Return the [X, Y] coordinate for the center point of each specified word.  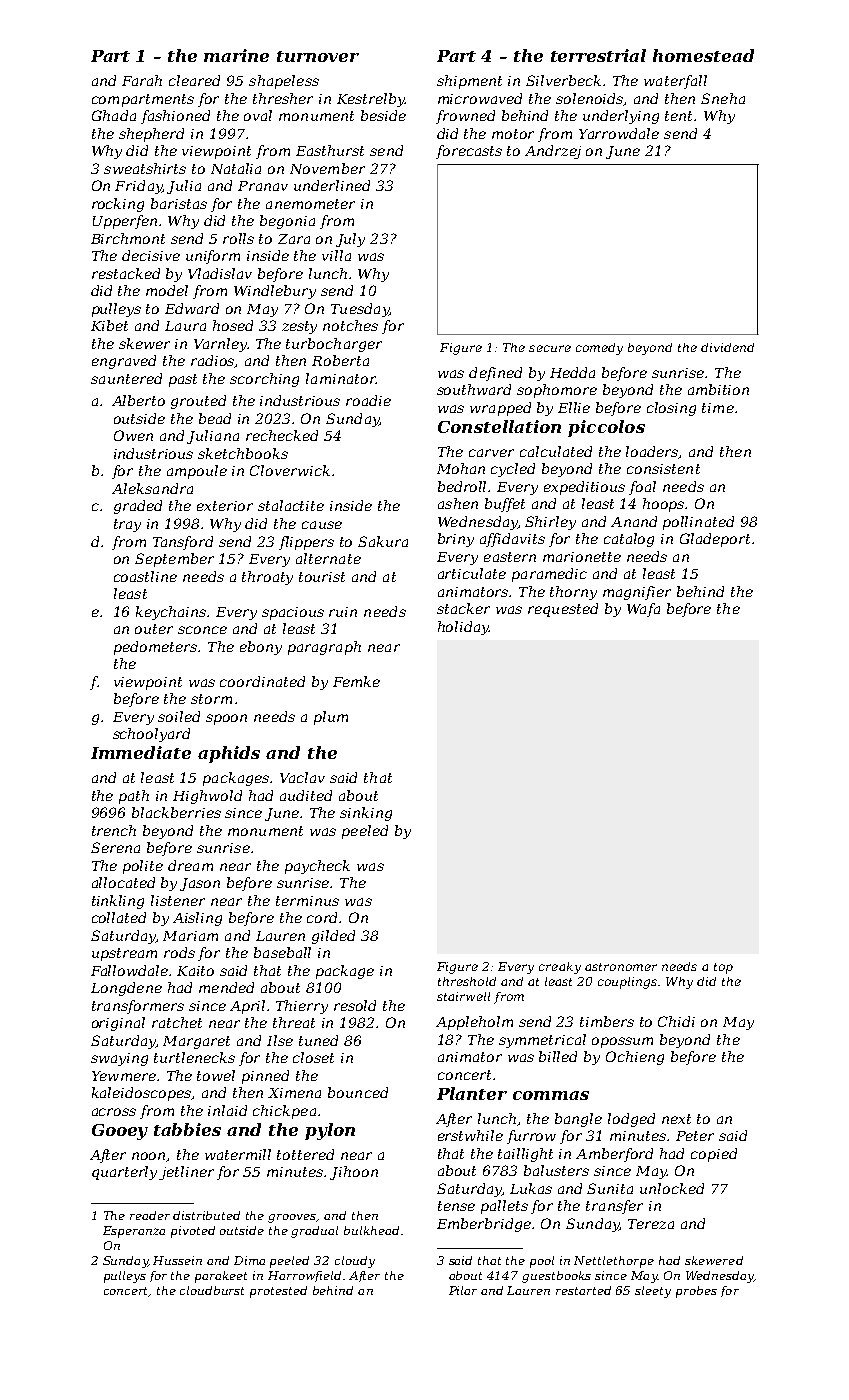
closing [671, 409]
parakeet [221, 1277]
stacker [463, 608]
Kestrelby [371, 100]
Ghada [114, 115]
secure [550, 348]
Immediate [141, 752]
